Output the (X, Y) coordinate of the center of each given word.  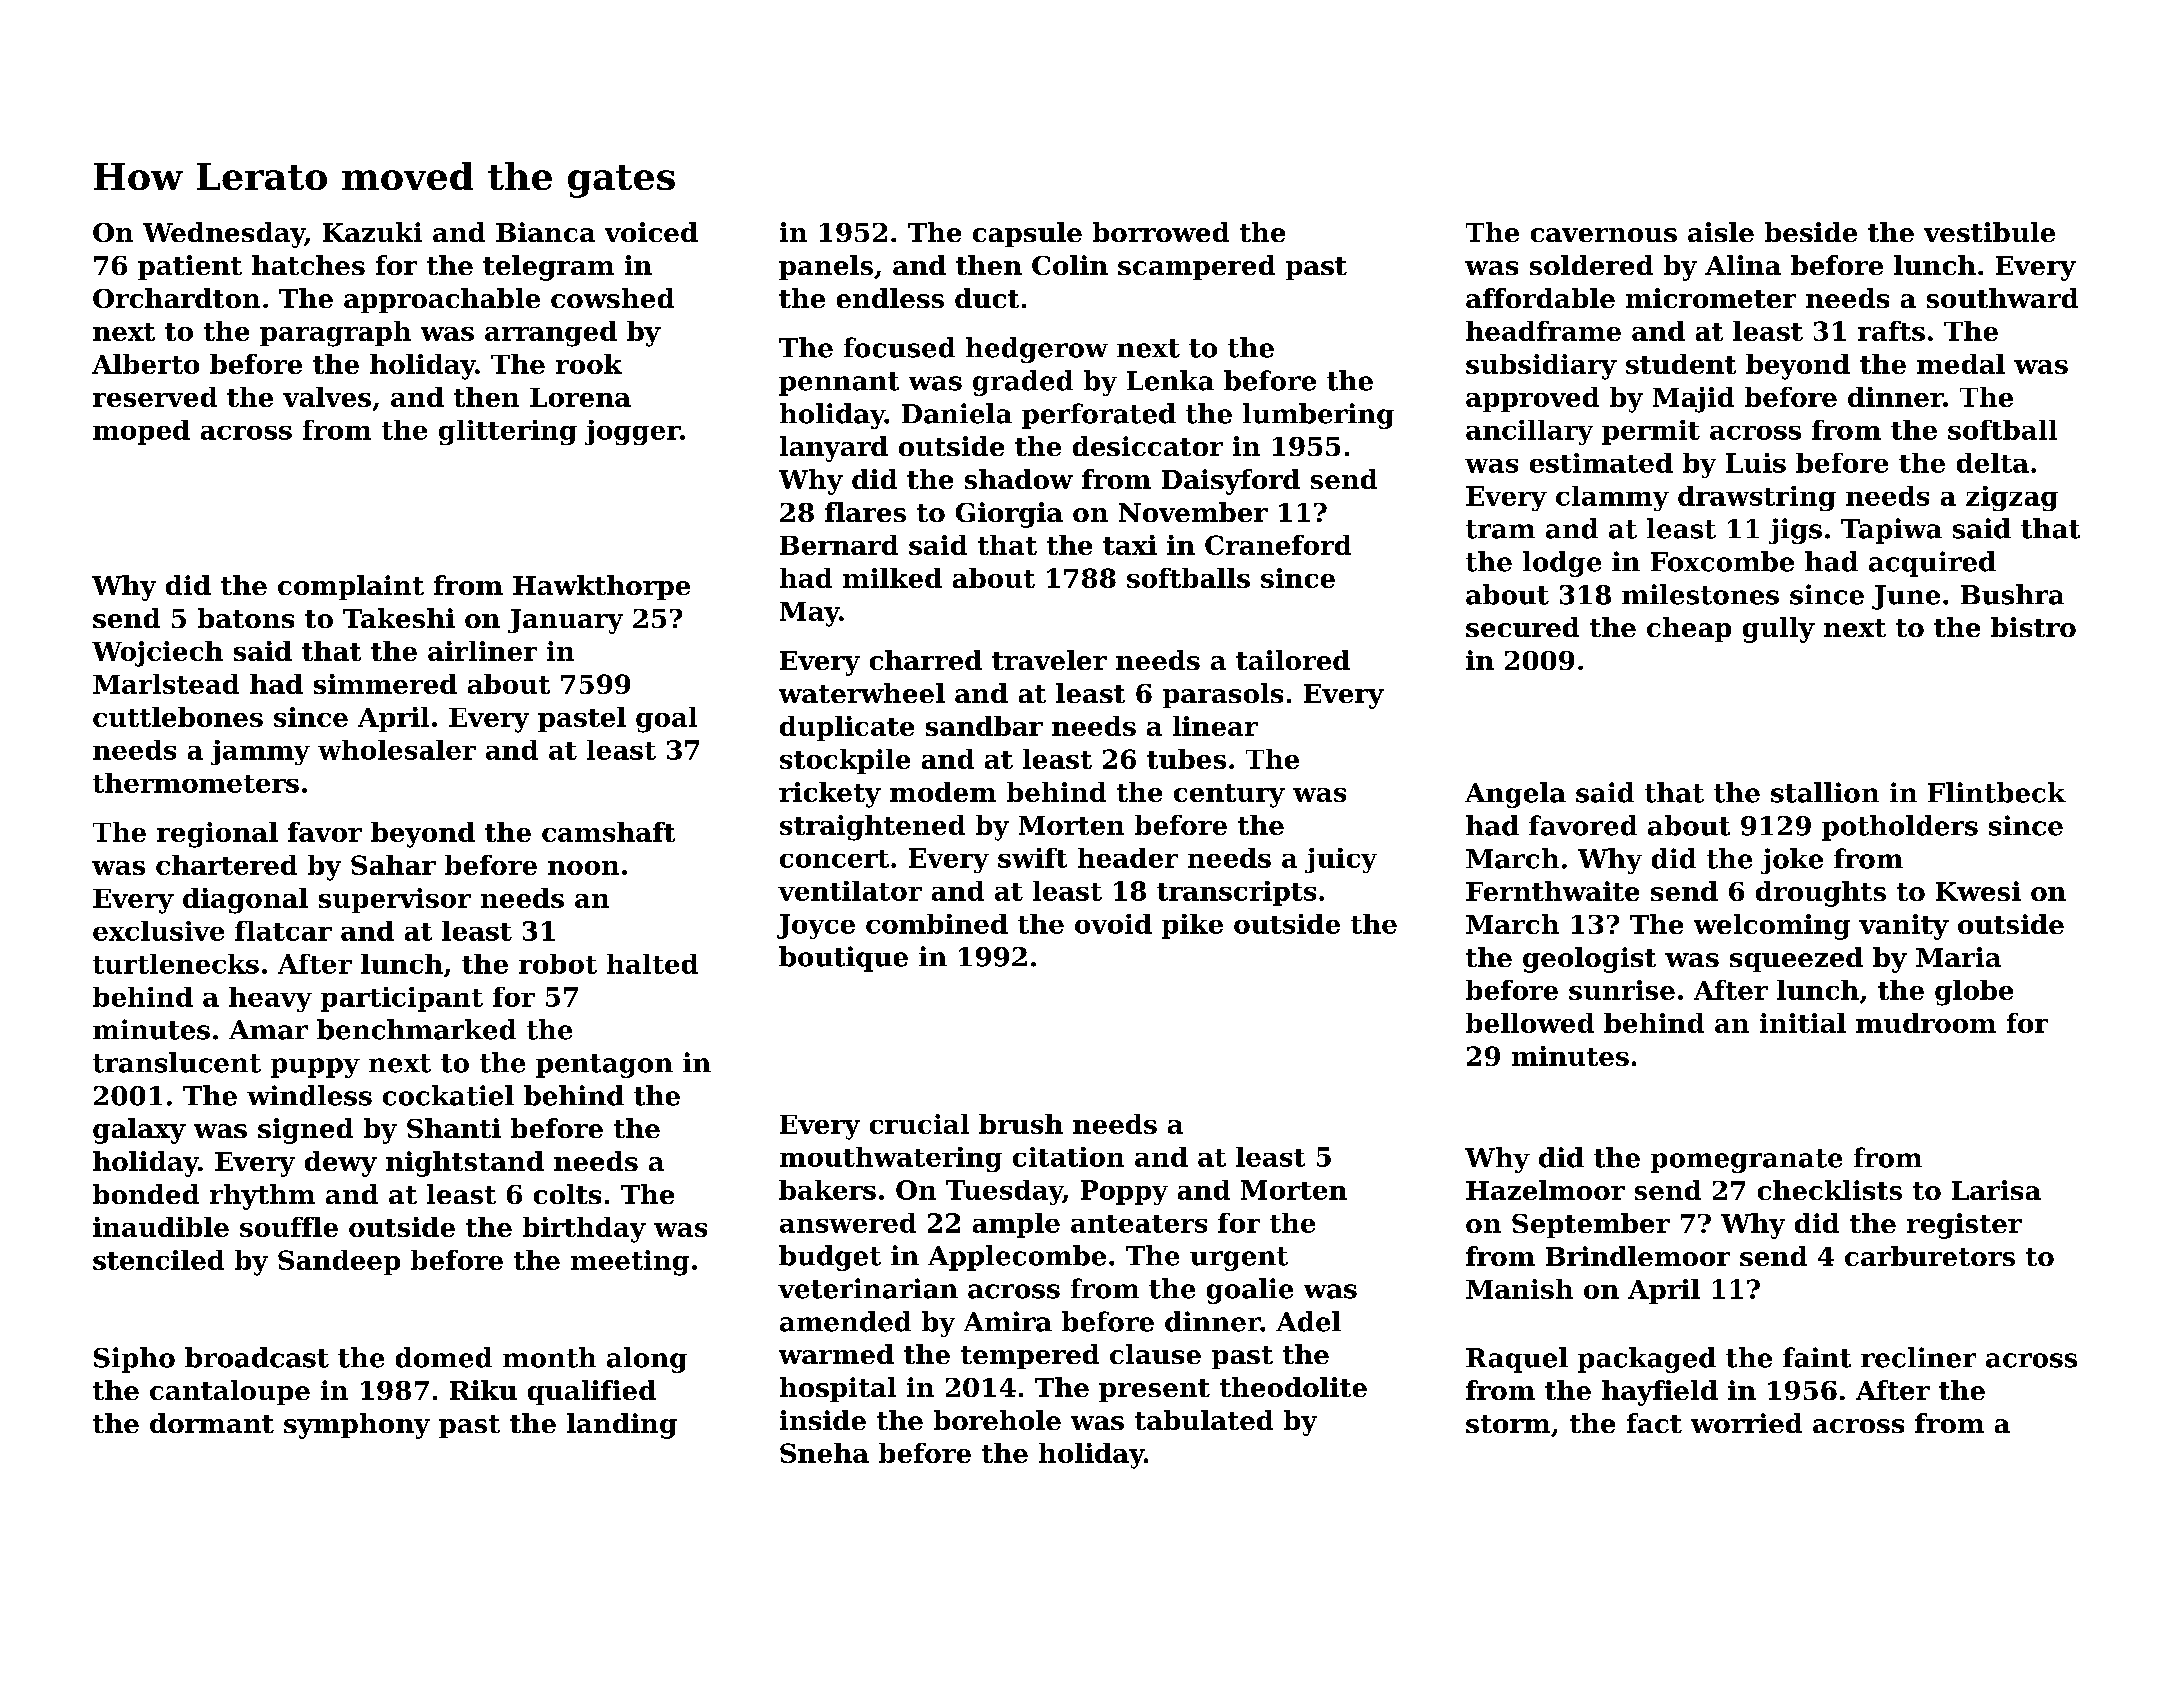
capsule (1027, 234)
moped (141, 432)
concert (834, 859)
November (1193, 512)
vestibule (1989, 232)
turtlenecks (176, 964)
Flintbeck (1997, 792)
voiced (651, 232)
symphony (357, 1426)
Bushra (2012, 594)
